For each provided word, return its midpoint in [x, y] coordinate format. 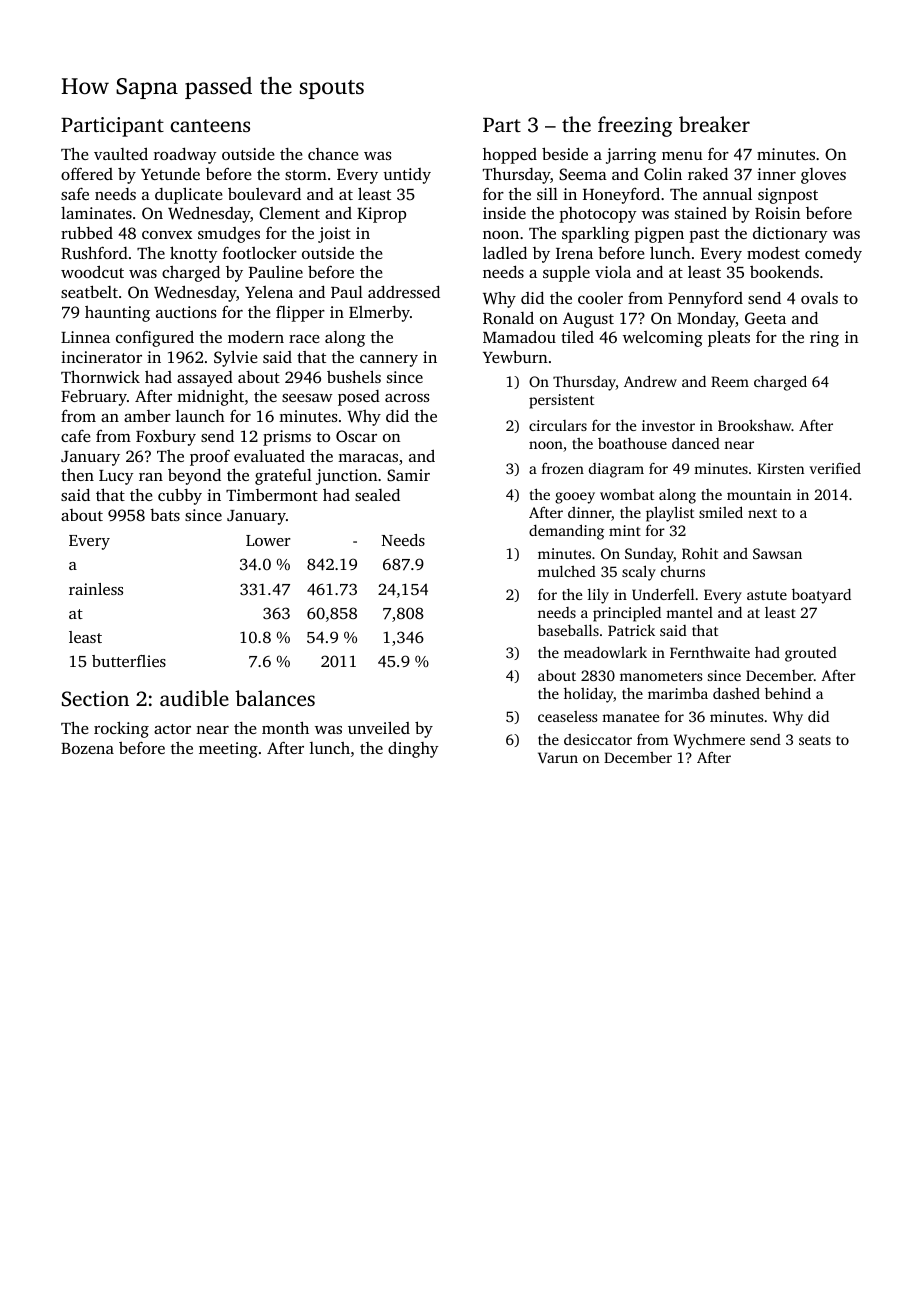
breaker [714, 124]
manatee [630, 717]
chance [333, 154]
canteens [210, 125]
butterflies [129, 661]
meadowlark [605, 652]
